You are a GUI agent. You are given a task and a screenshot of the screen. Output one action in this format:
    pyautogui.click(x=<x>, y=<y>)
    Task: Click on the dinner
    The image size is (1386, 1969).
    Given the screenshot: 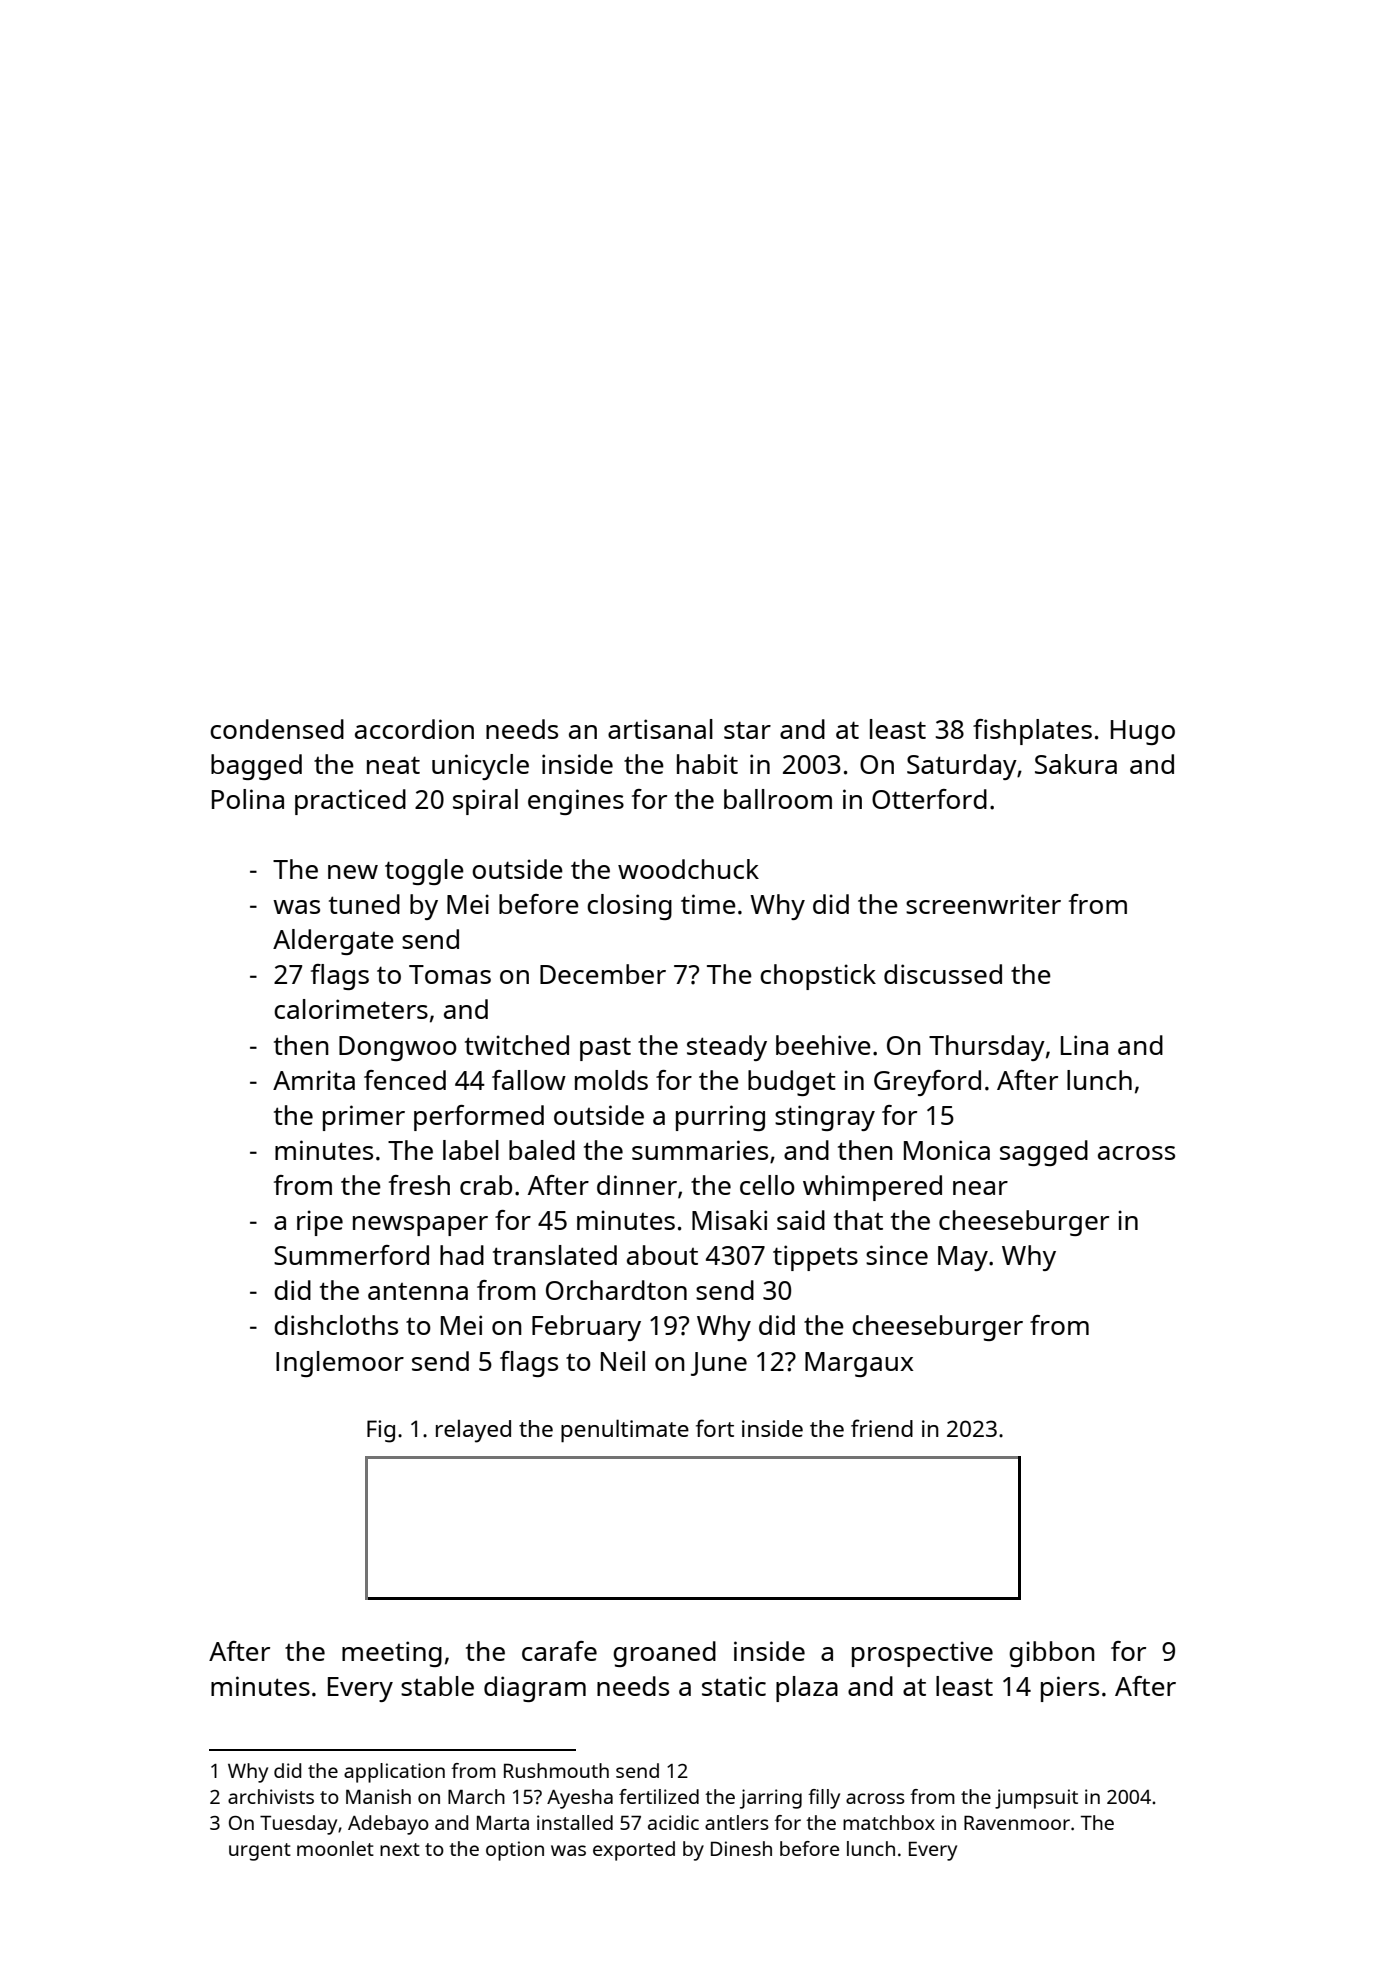 What is the action you would take?
    pyautogui.click(x=637, y=1185)
